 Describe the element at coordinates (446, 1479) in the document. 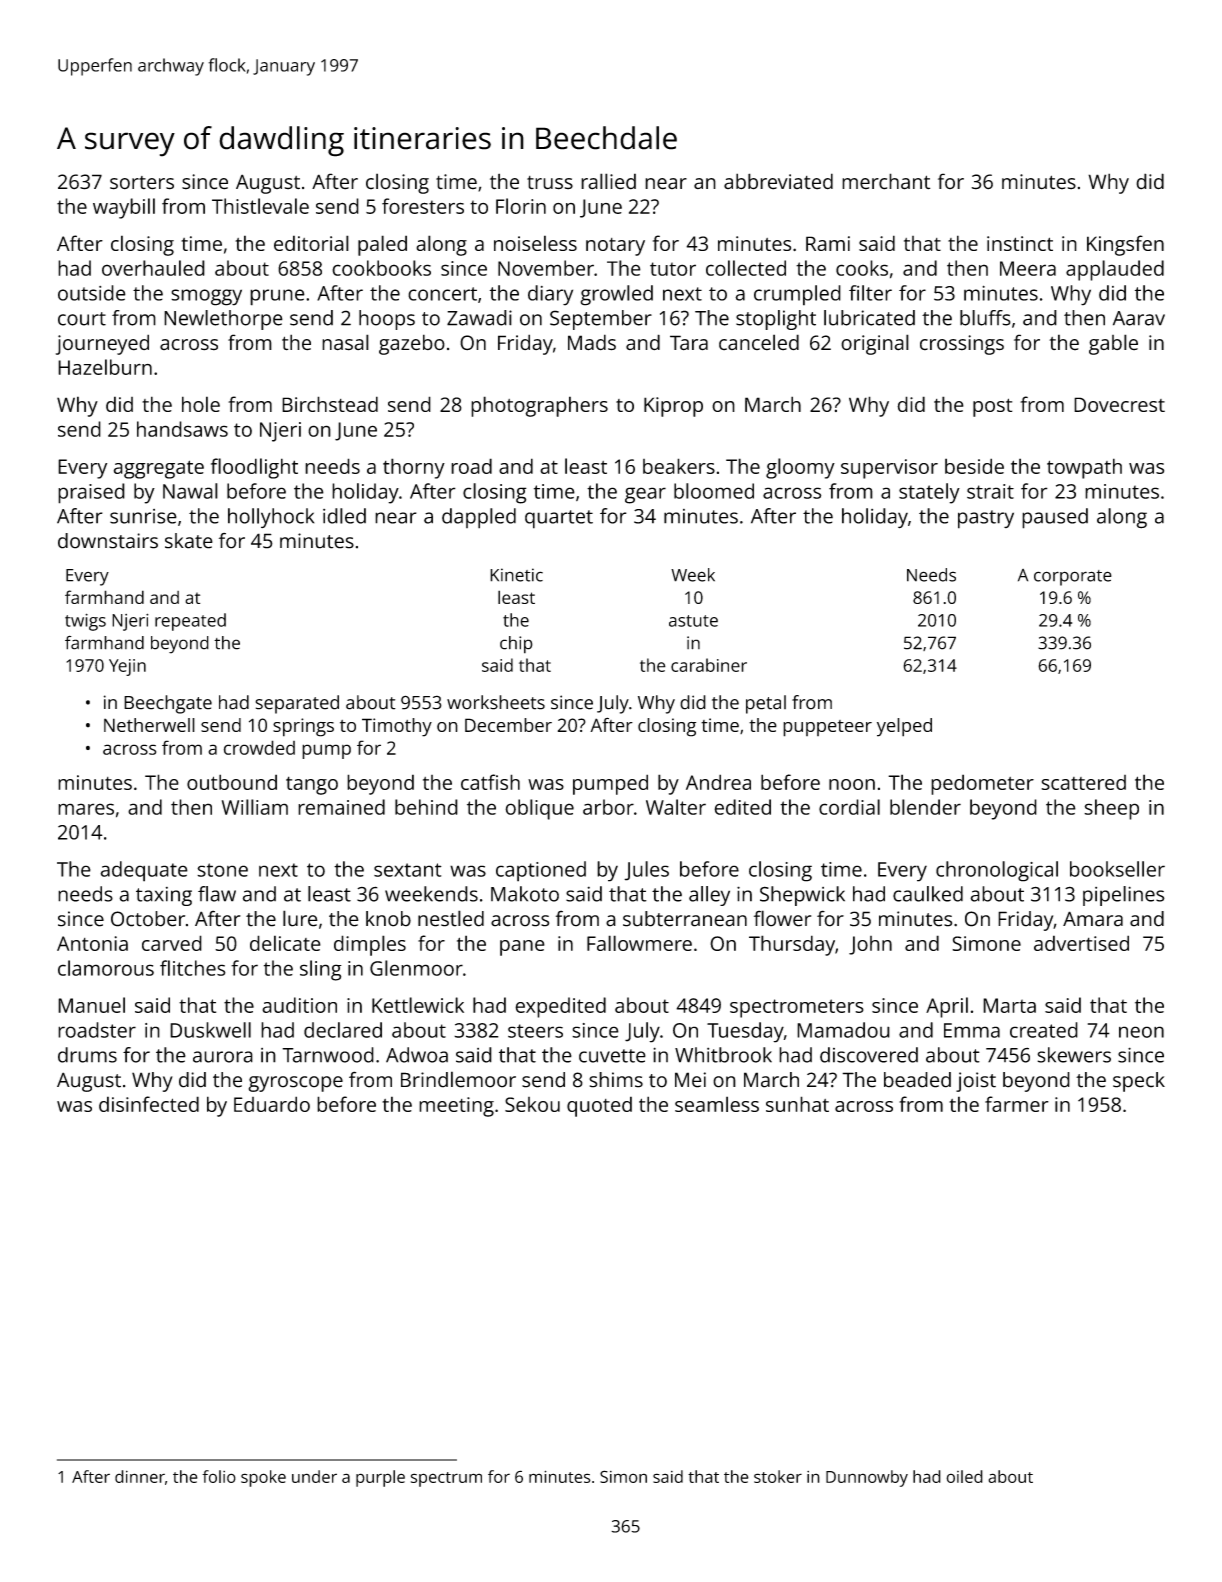

I see `spectrum` at that location.
